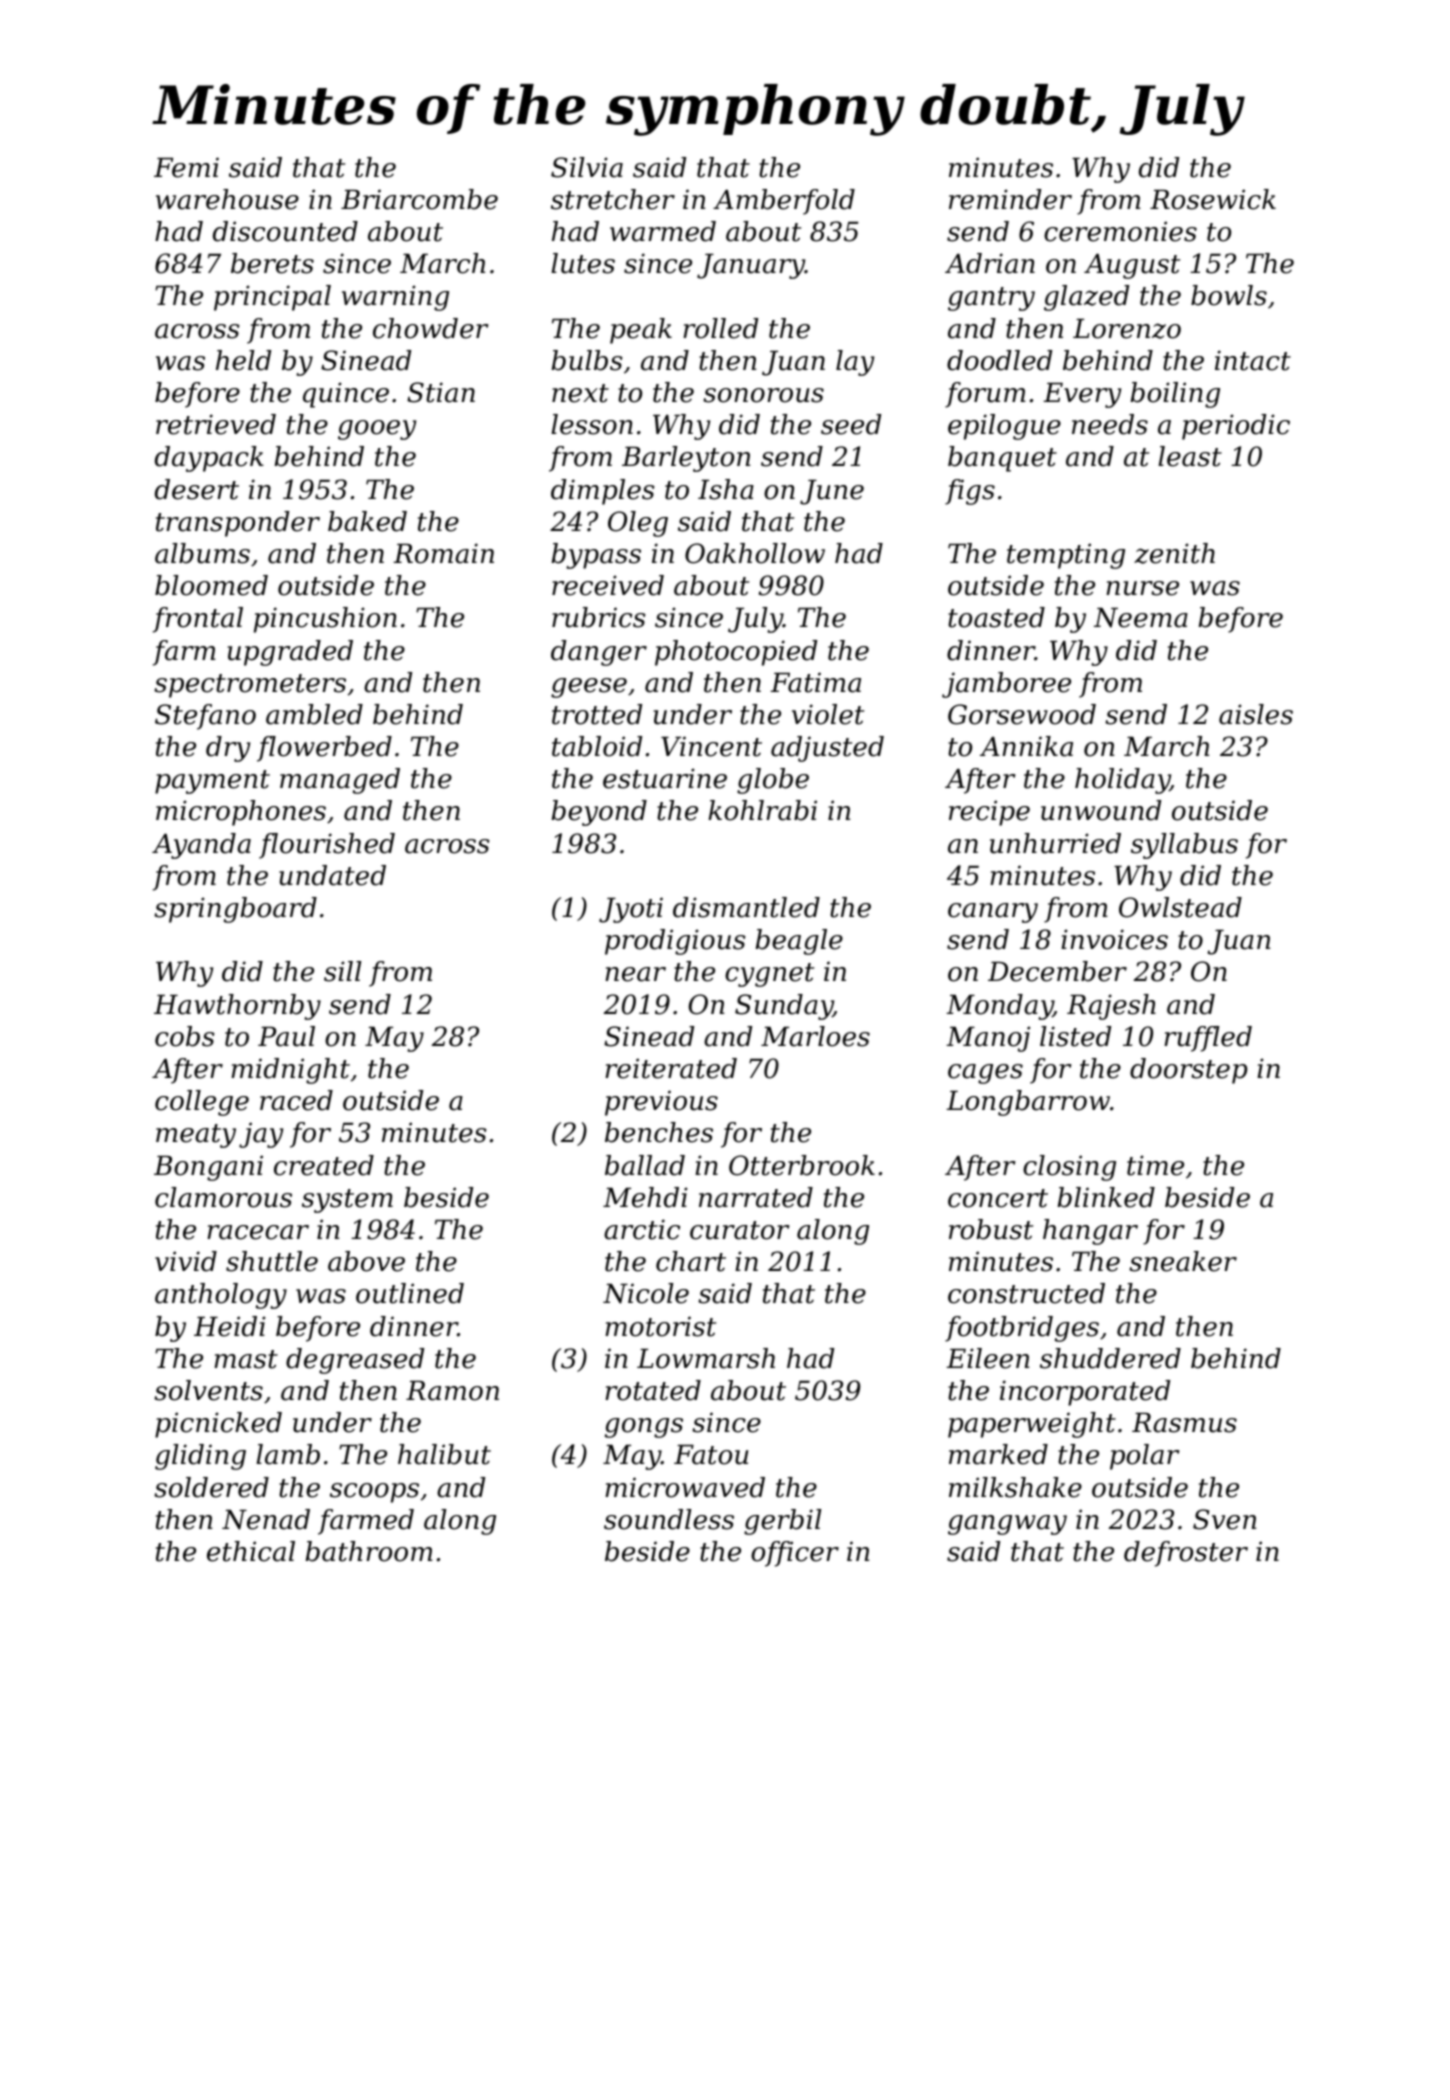  I want to click on dismantled, so click(746, 907).
